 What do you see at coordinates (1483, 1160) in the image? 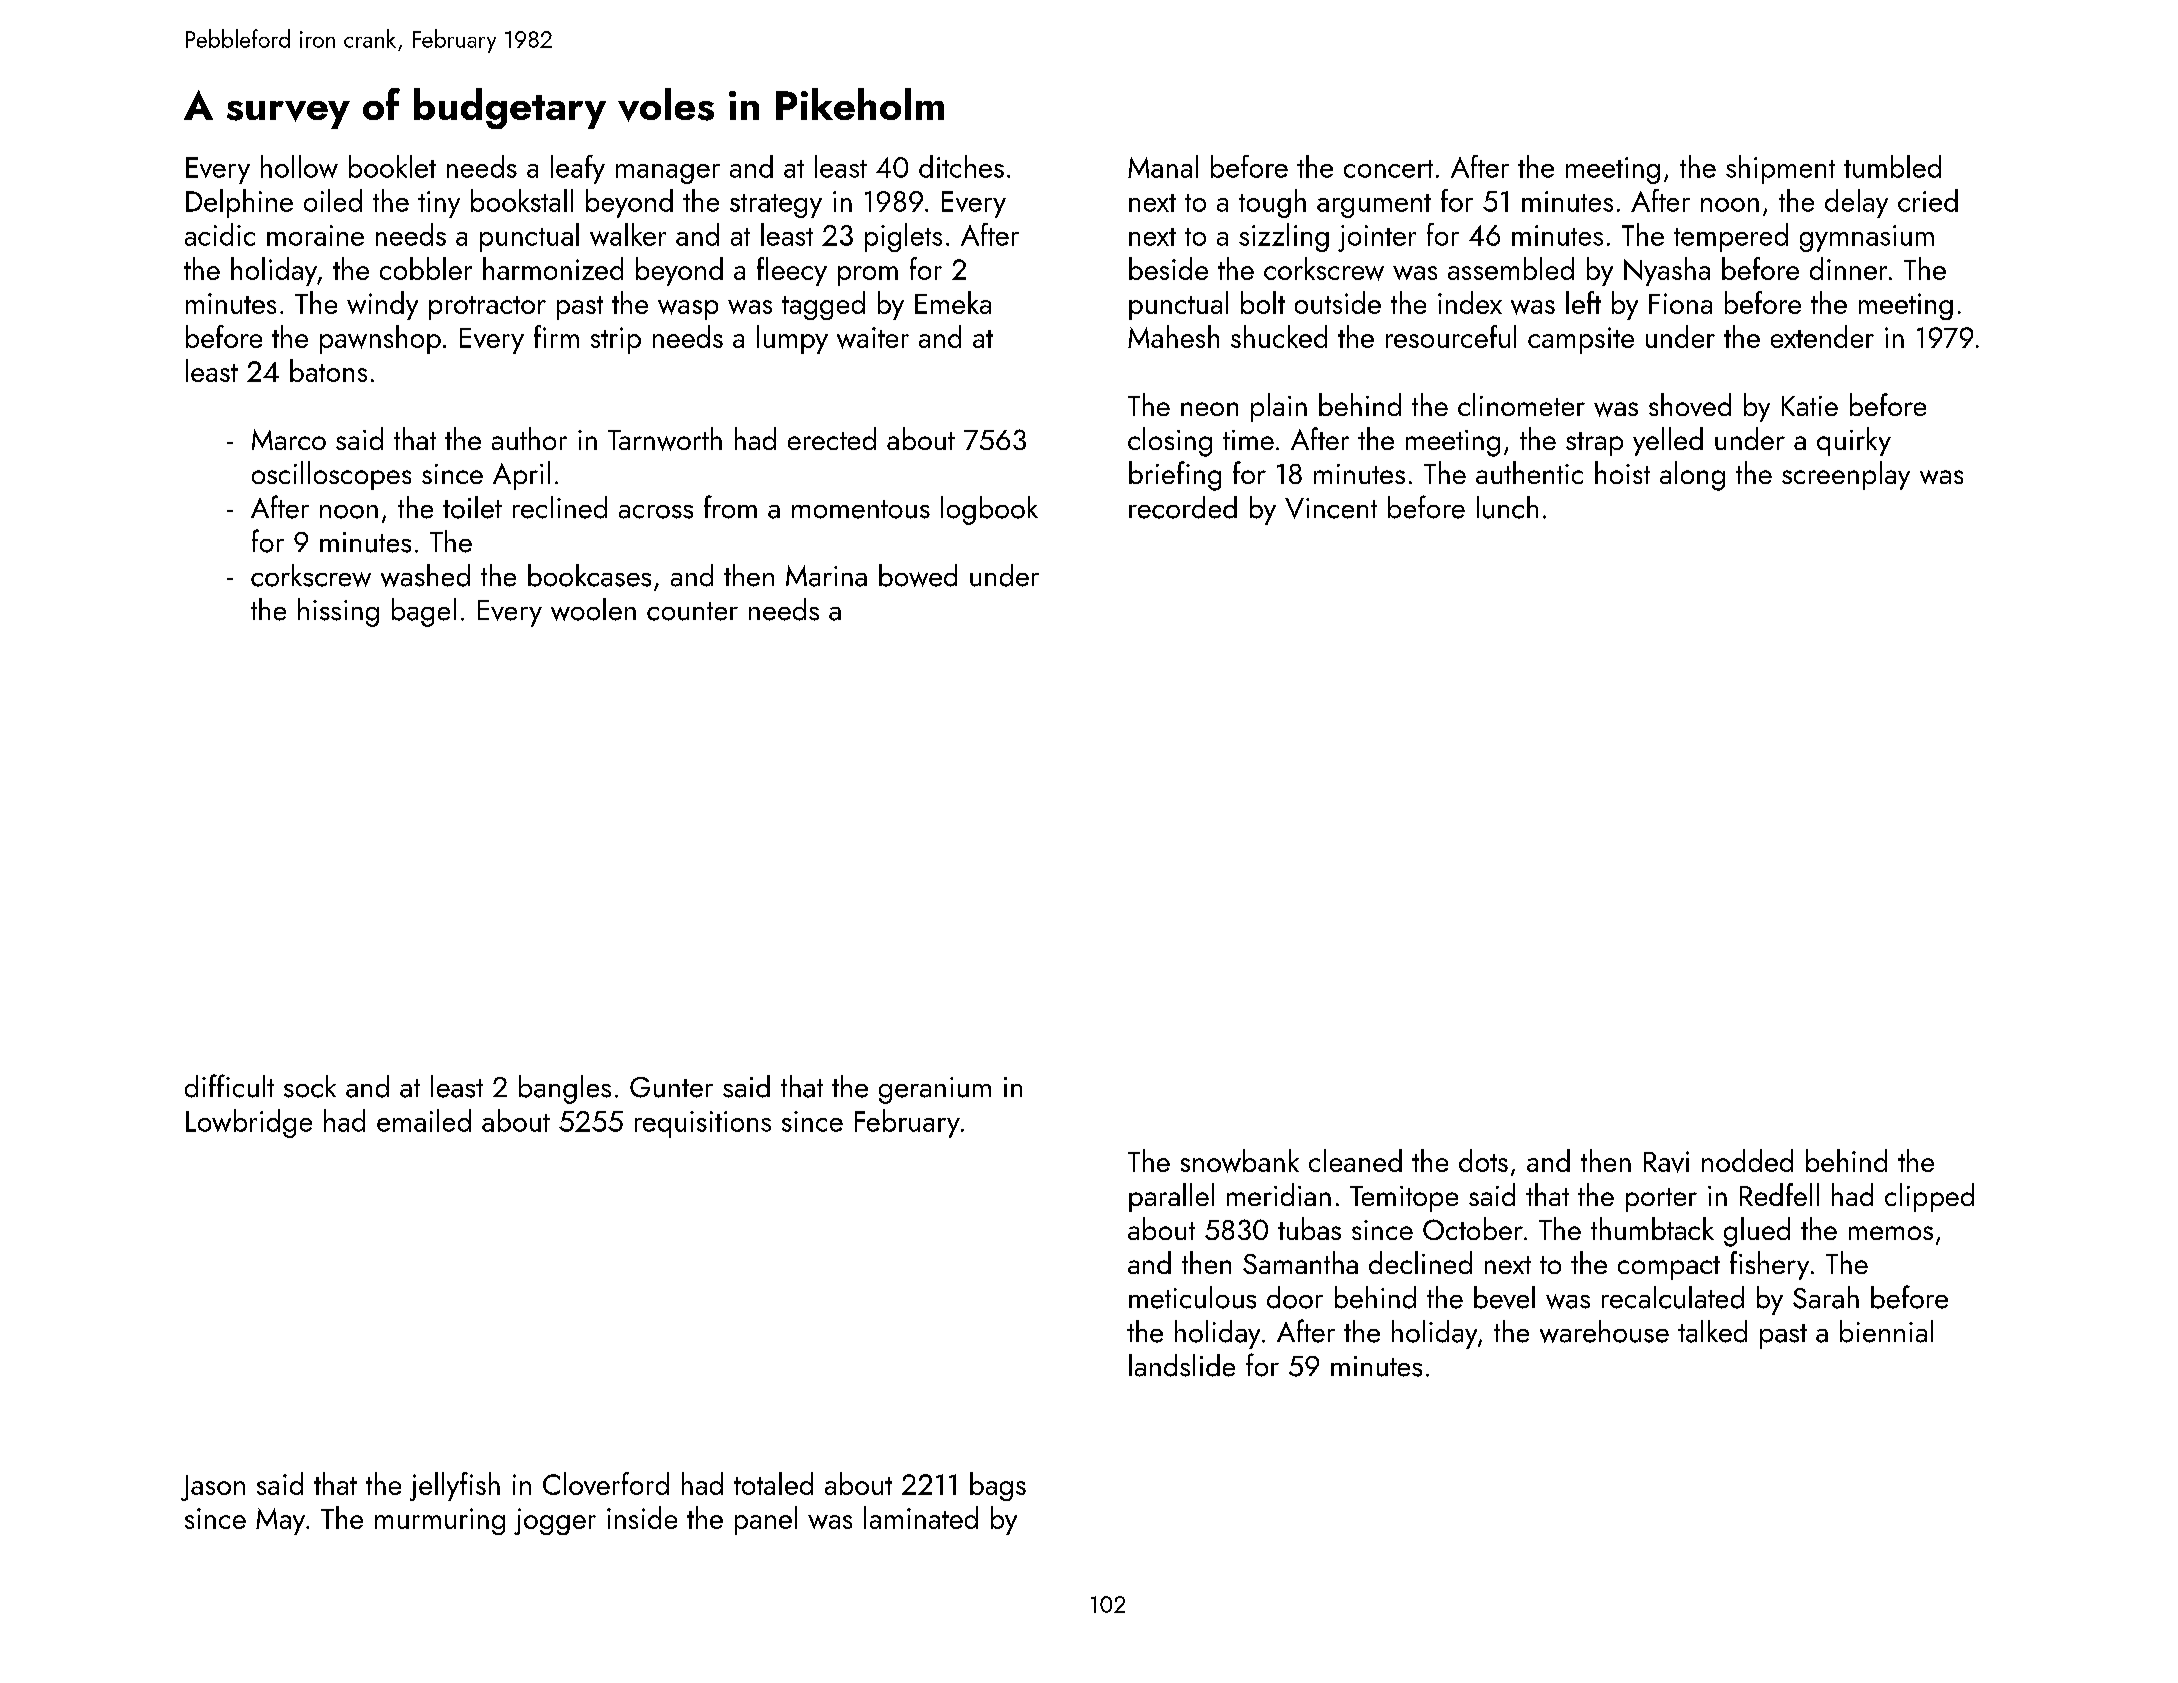
I see `dots` at bounding box center [1483, 1160].
